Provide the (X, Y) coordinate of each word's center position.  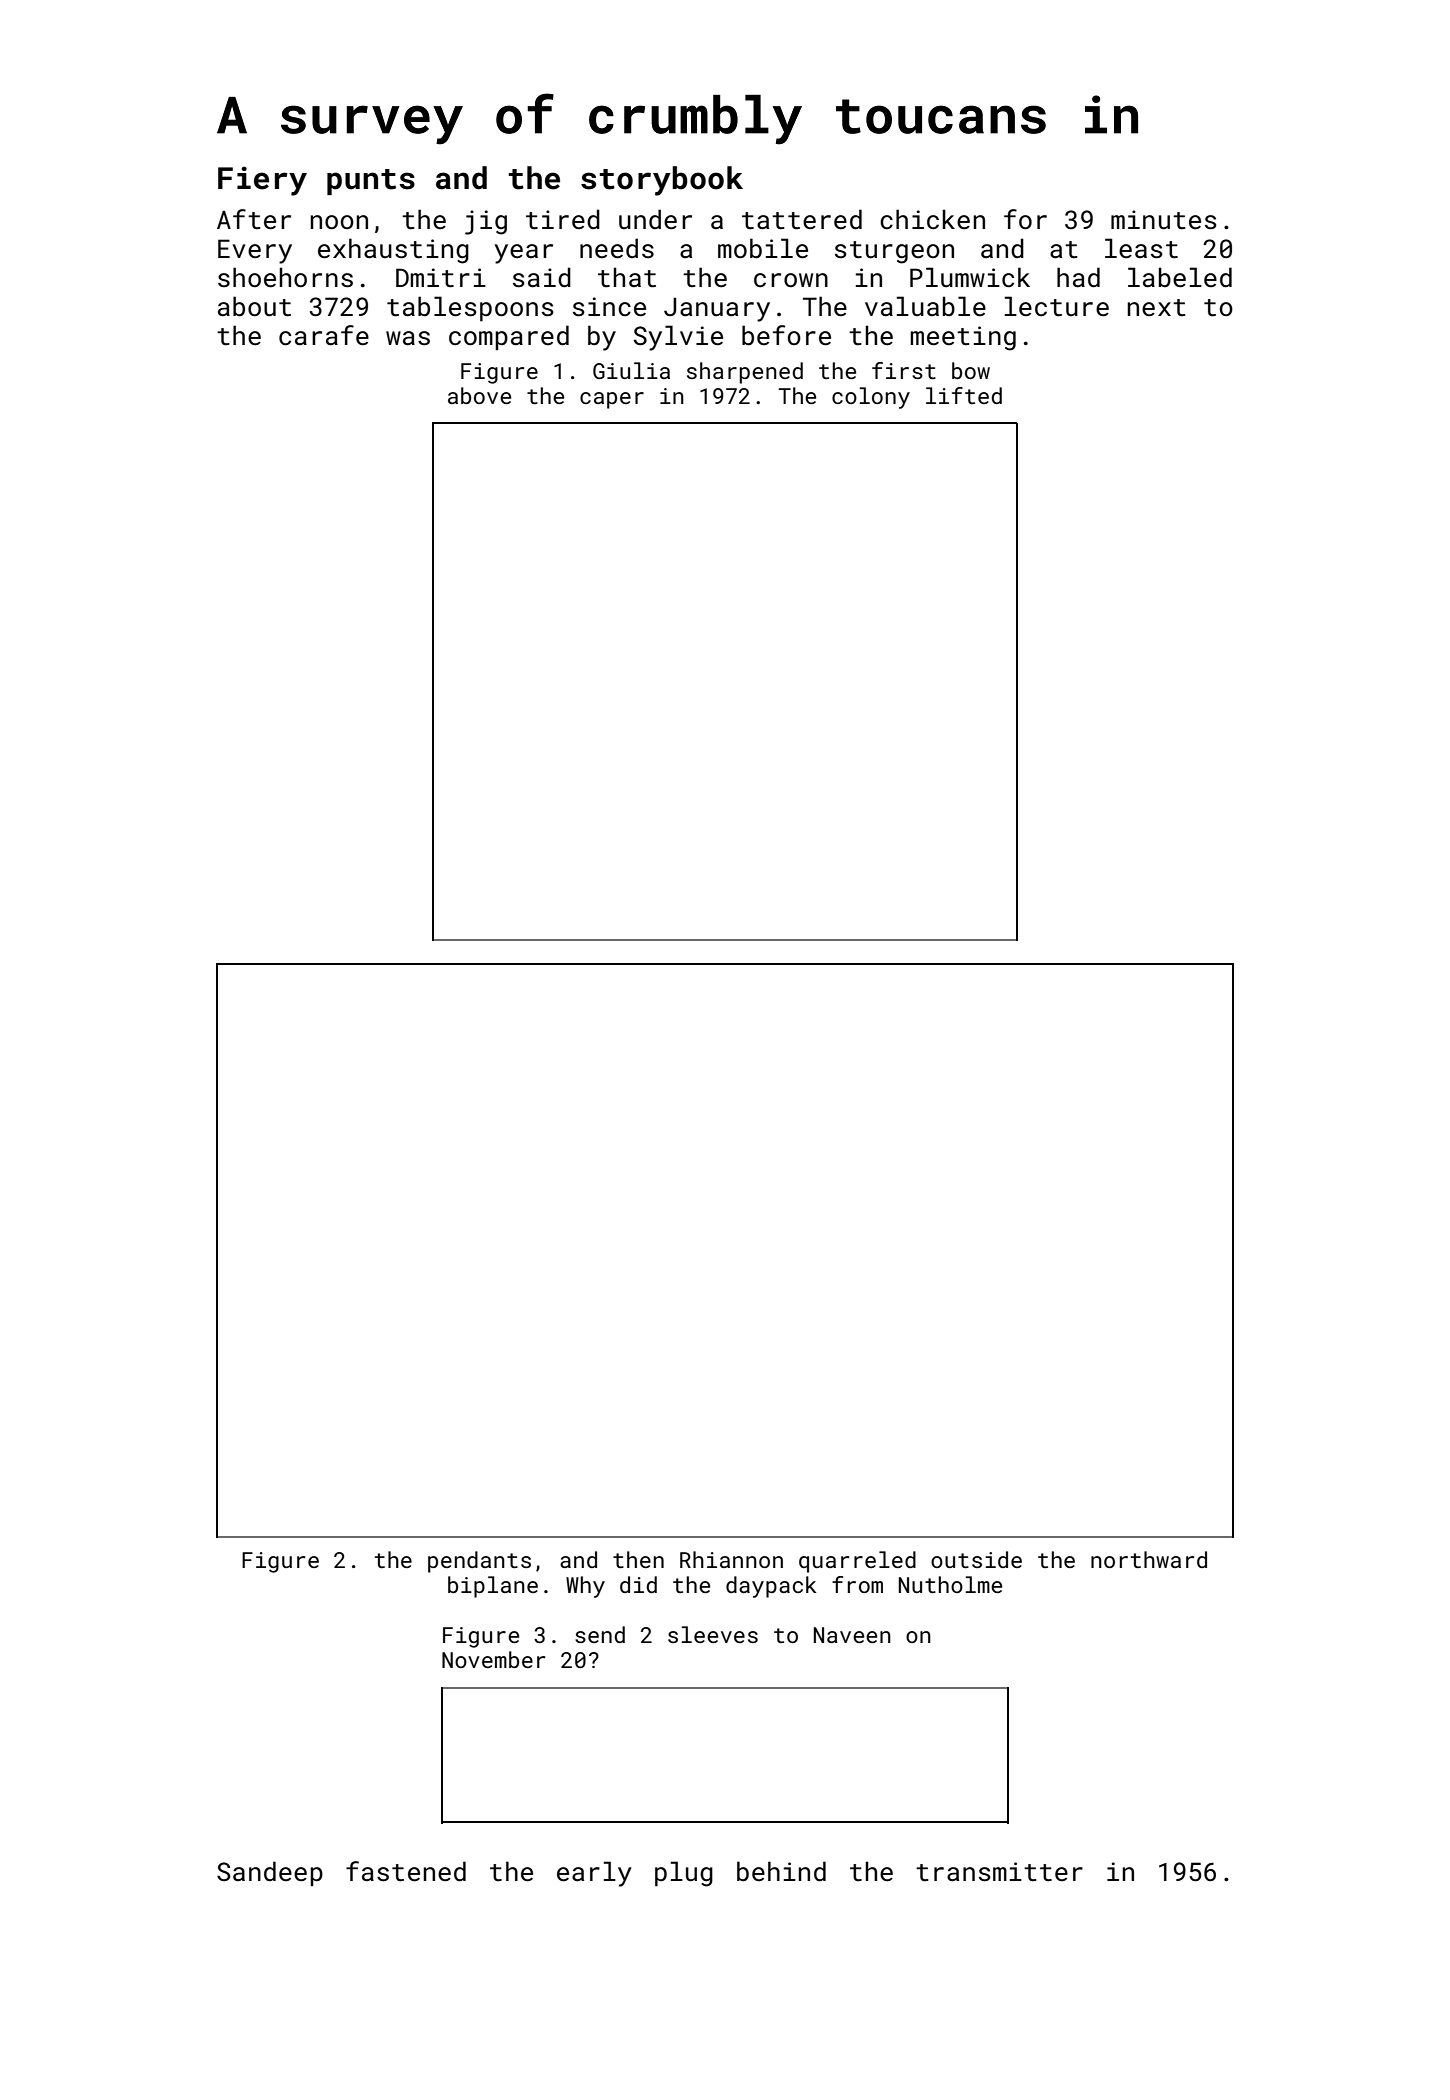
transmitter (999, 1872)
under (655, 219)
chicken (932, 219)
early (594, 1874)
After (254, 219)
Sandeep (270, 1873)
